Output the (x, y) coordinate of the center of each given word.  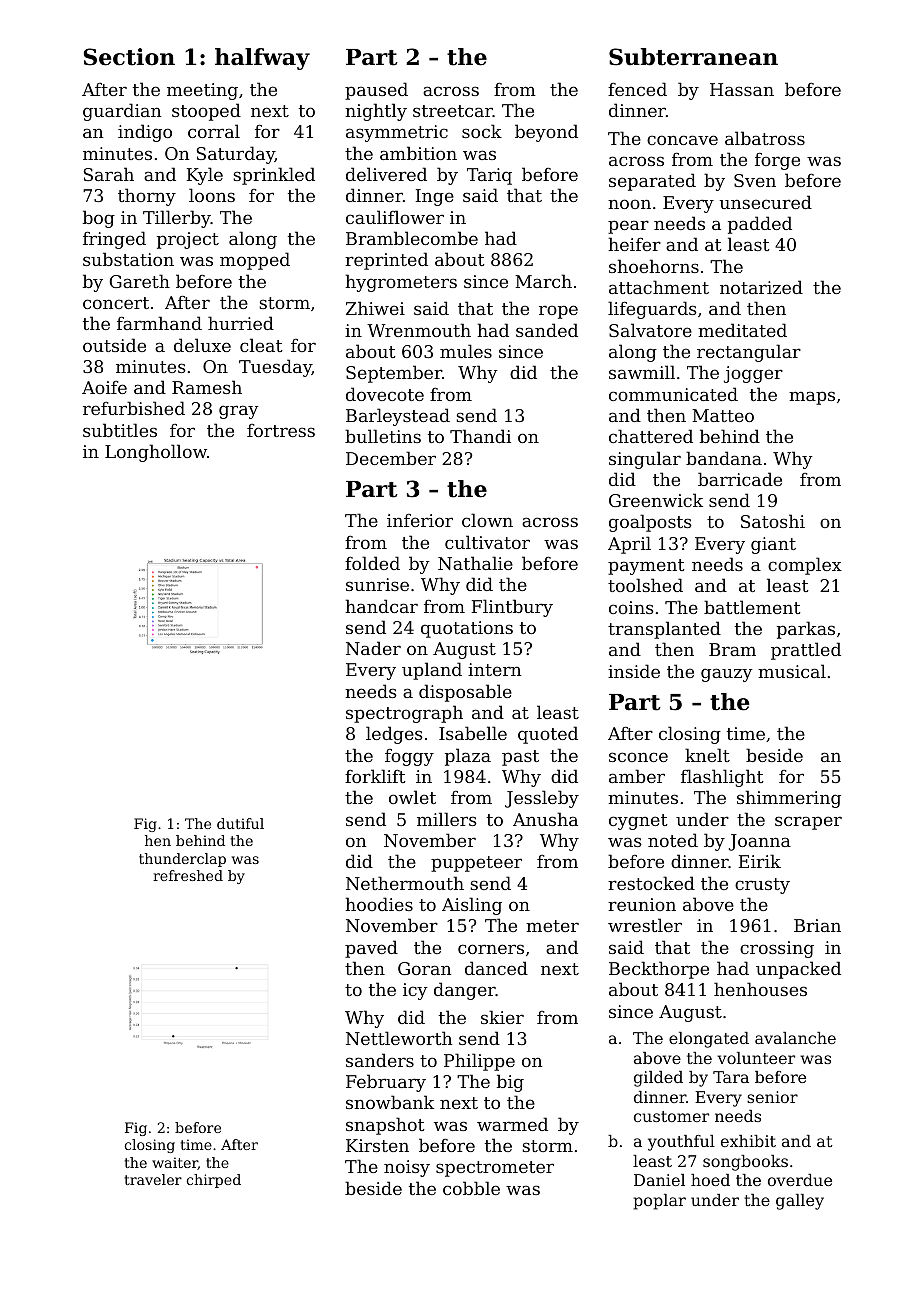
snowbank (390, 1102)
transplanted (664, 630)
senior (772, 1097)
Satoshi (773, 521)
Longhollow (156, 453)
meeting (202, 91)
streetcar (453, 111)
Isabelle (473, 733)
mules (466, 351)
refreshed (188, 875)
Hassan (742, 89)
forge (777, 161)
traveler (153, 1179)
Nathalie (475, 563)
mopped (255, 261)
